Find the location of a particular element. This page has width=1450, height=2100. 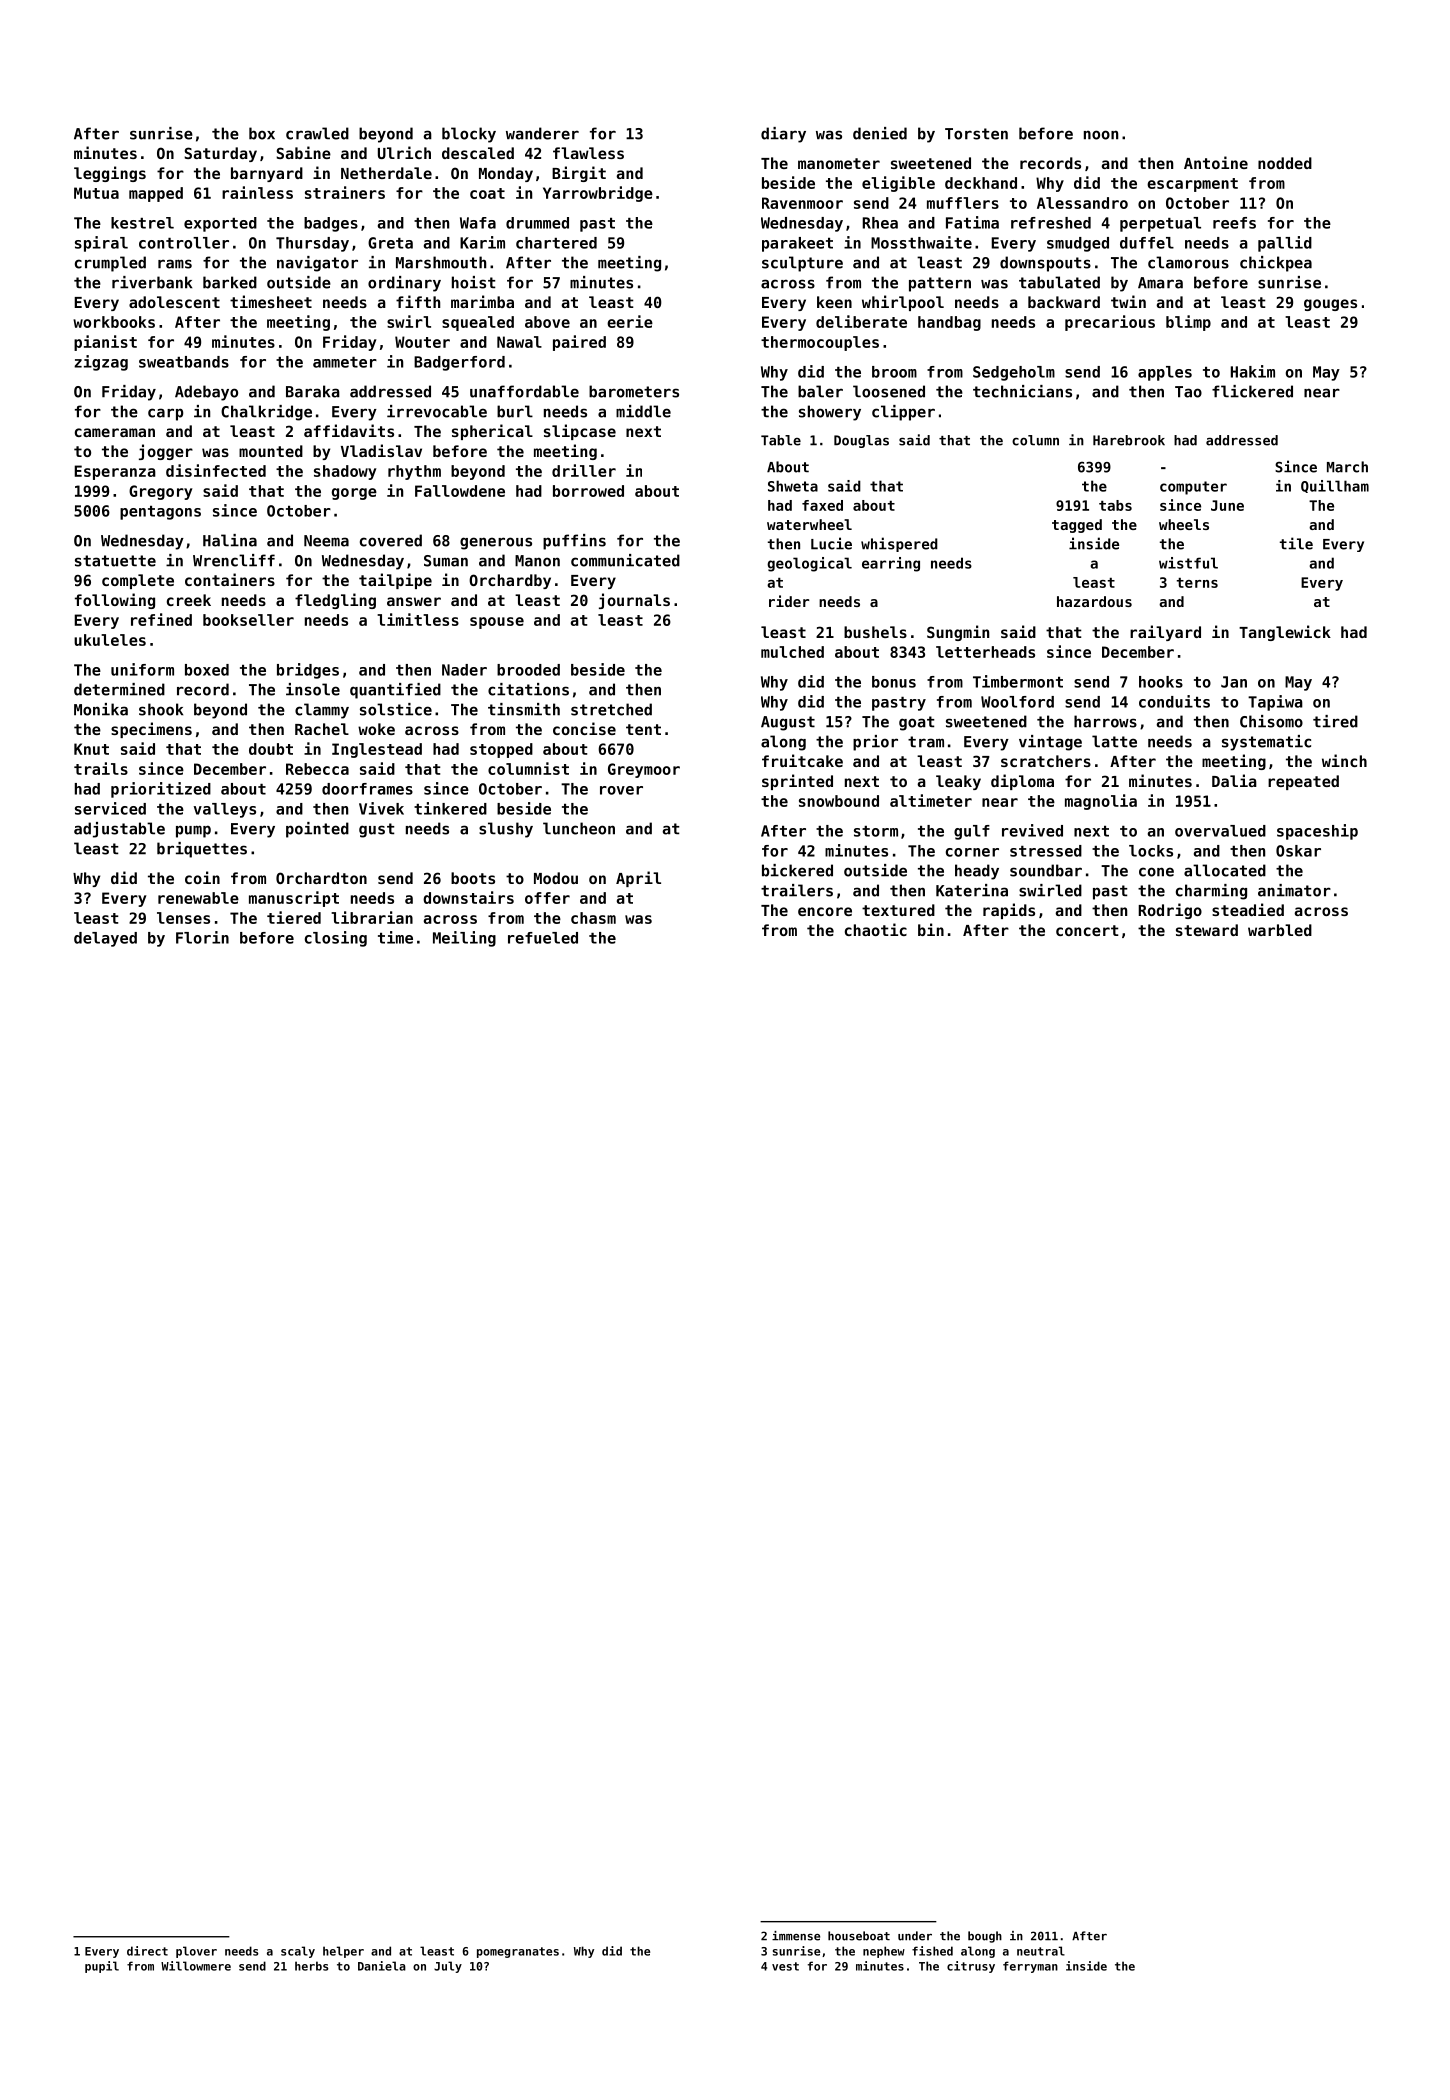

revived is located at coordinates (1032, 830).
